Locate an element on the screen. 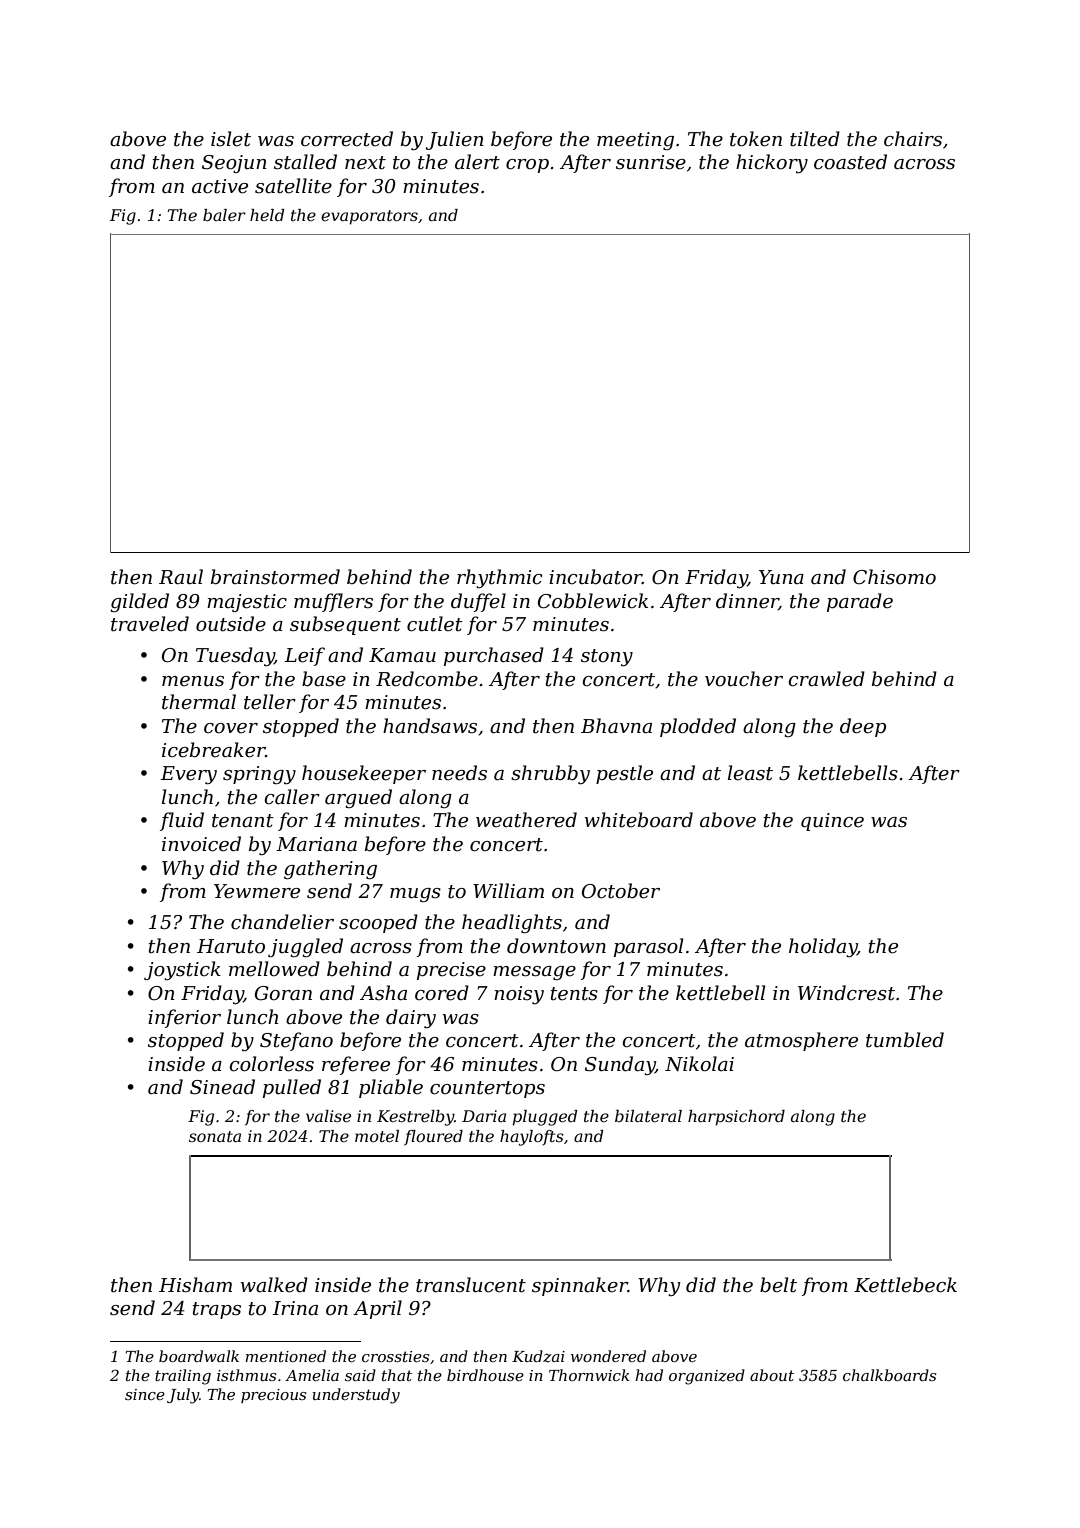 This screenshot has width=1080, height=1528. sunrise is located at coordinates (651, 162).
